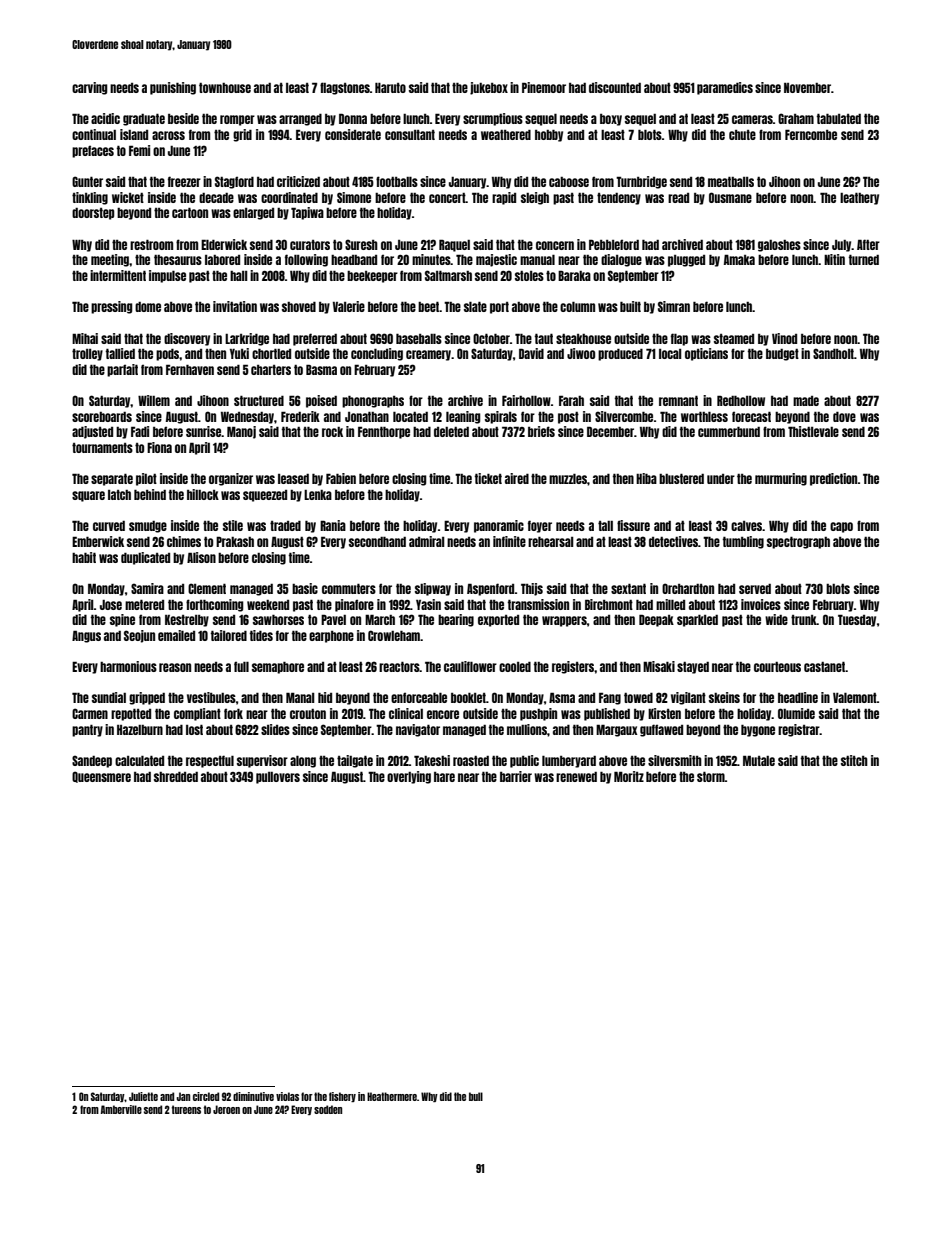  What do you see at coordinates (427, 541) in the document?
I see `admiral` at bounding box center [427, 541].
